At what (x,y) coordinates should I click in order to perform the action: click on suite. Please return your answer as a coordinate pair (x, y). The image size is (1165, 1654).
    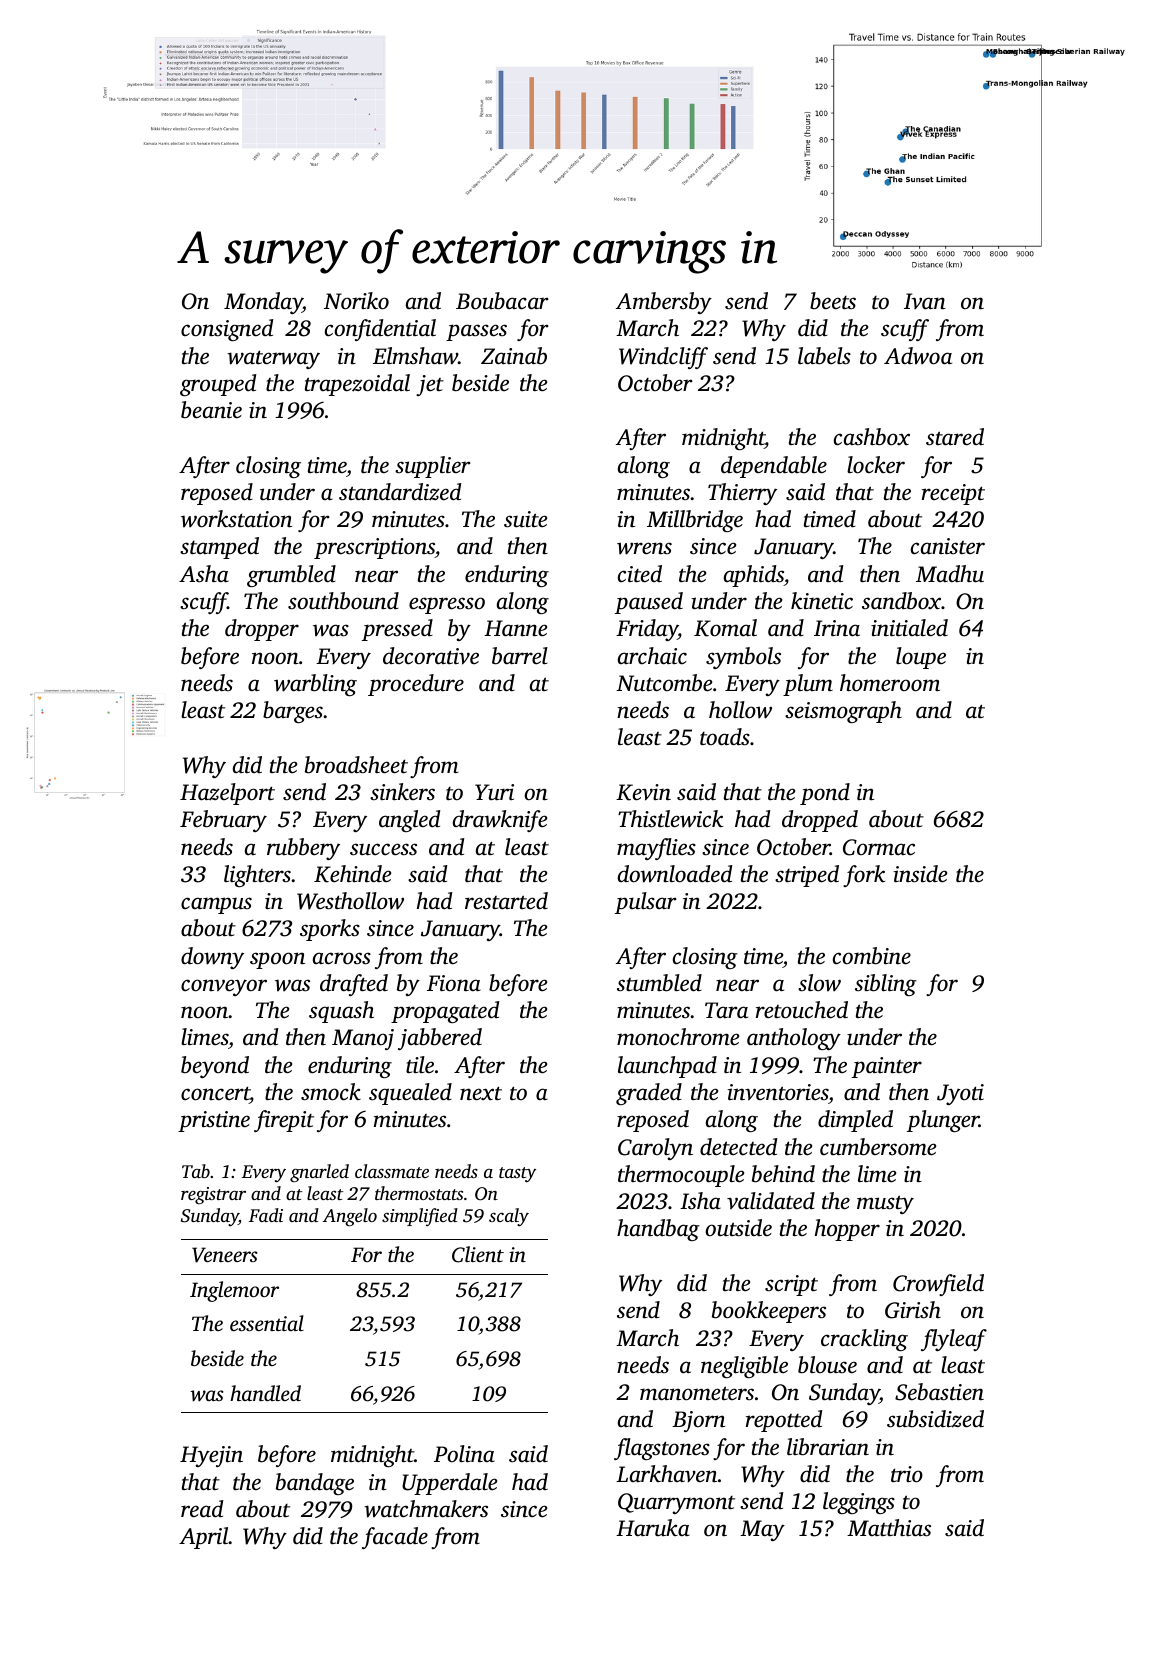
    Looking at the image, I should click on (525, 519).
